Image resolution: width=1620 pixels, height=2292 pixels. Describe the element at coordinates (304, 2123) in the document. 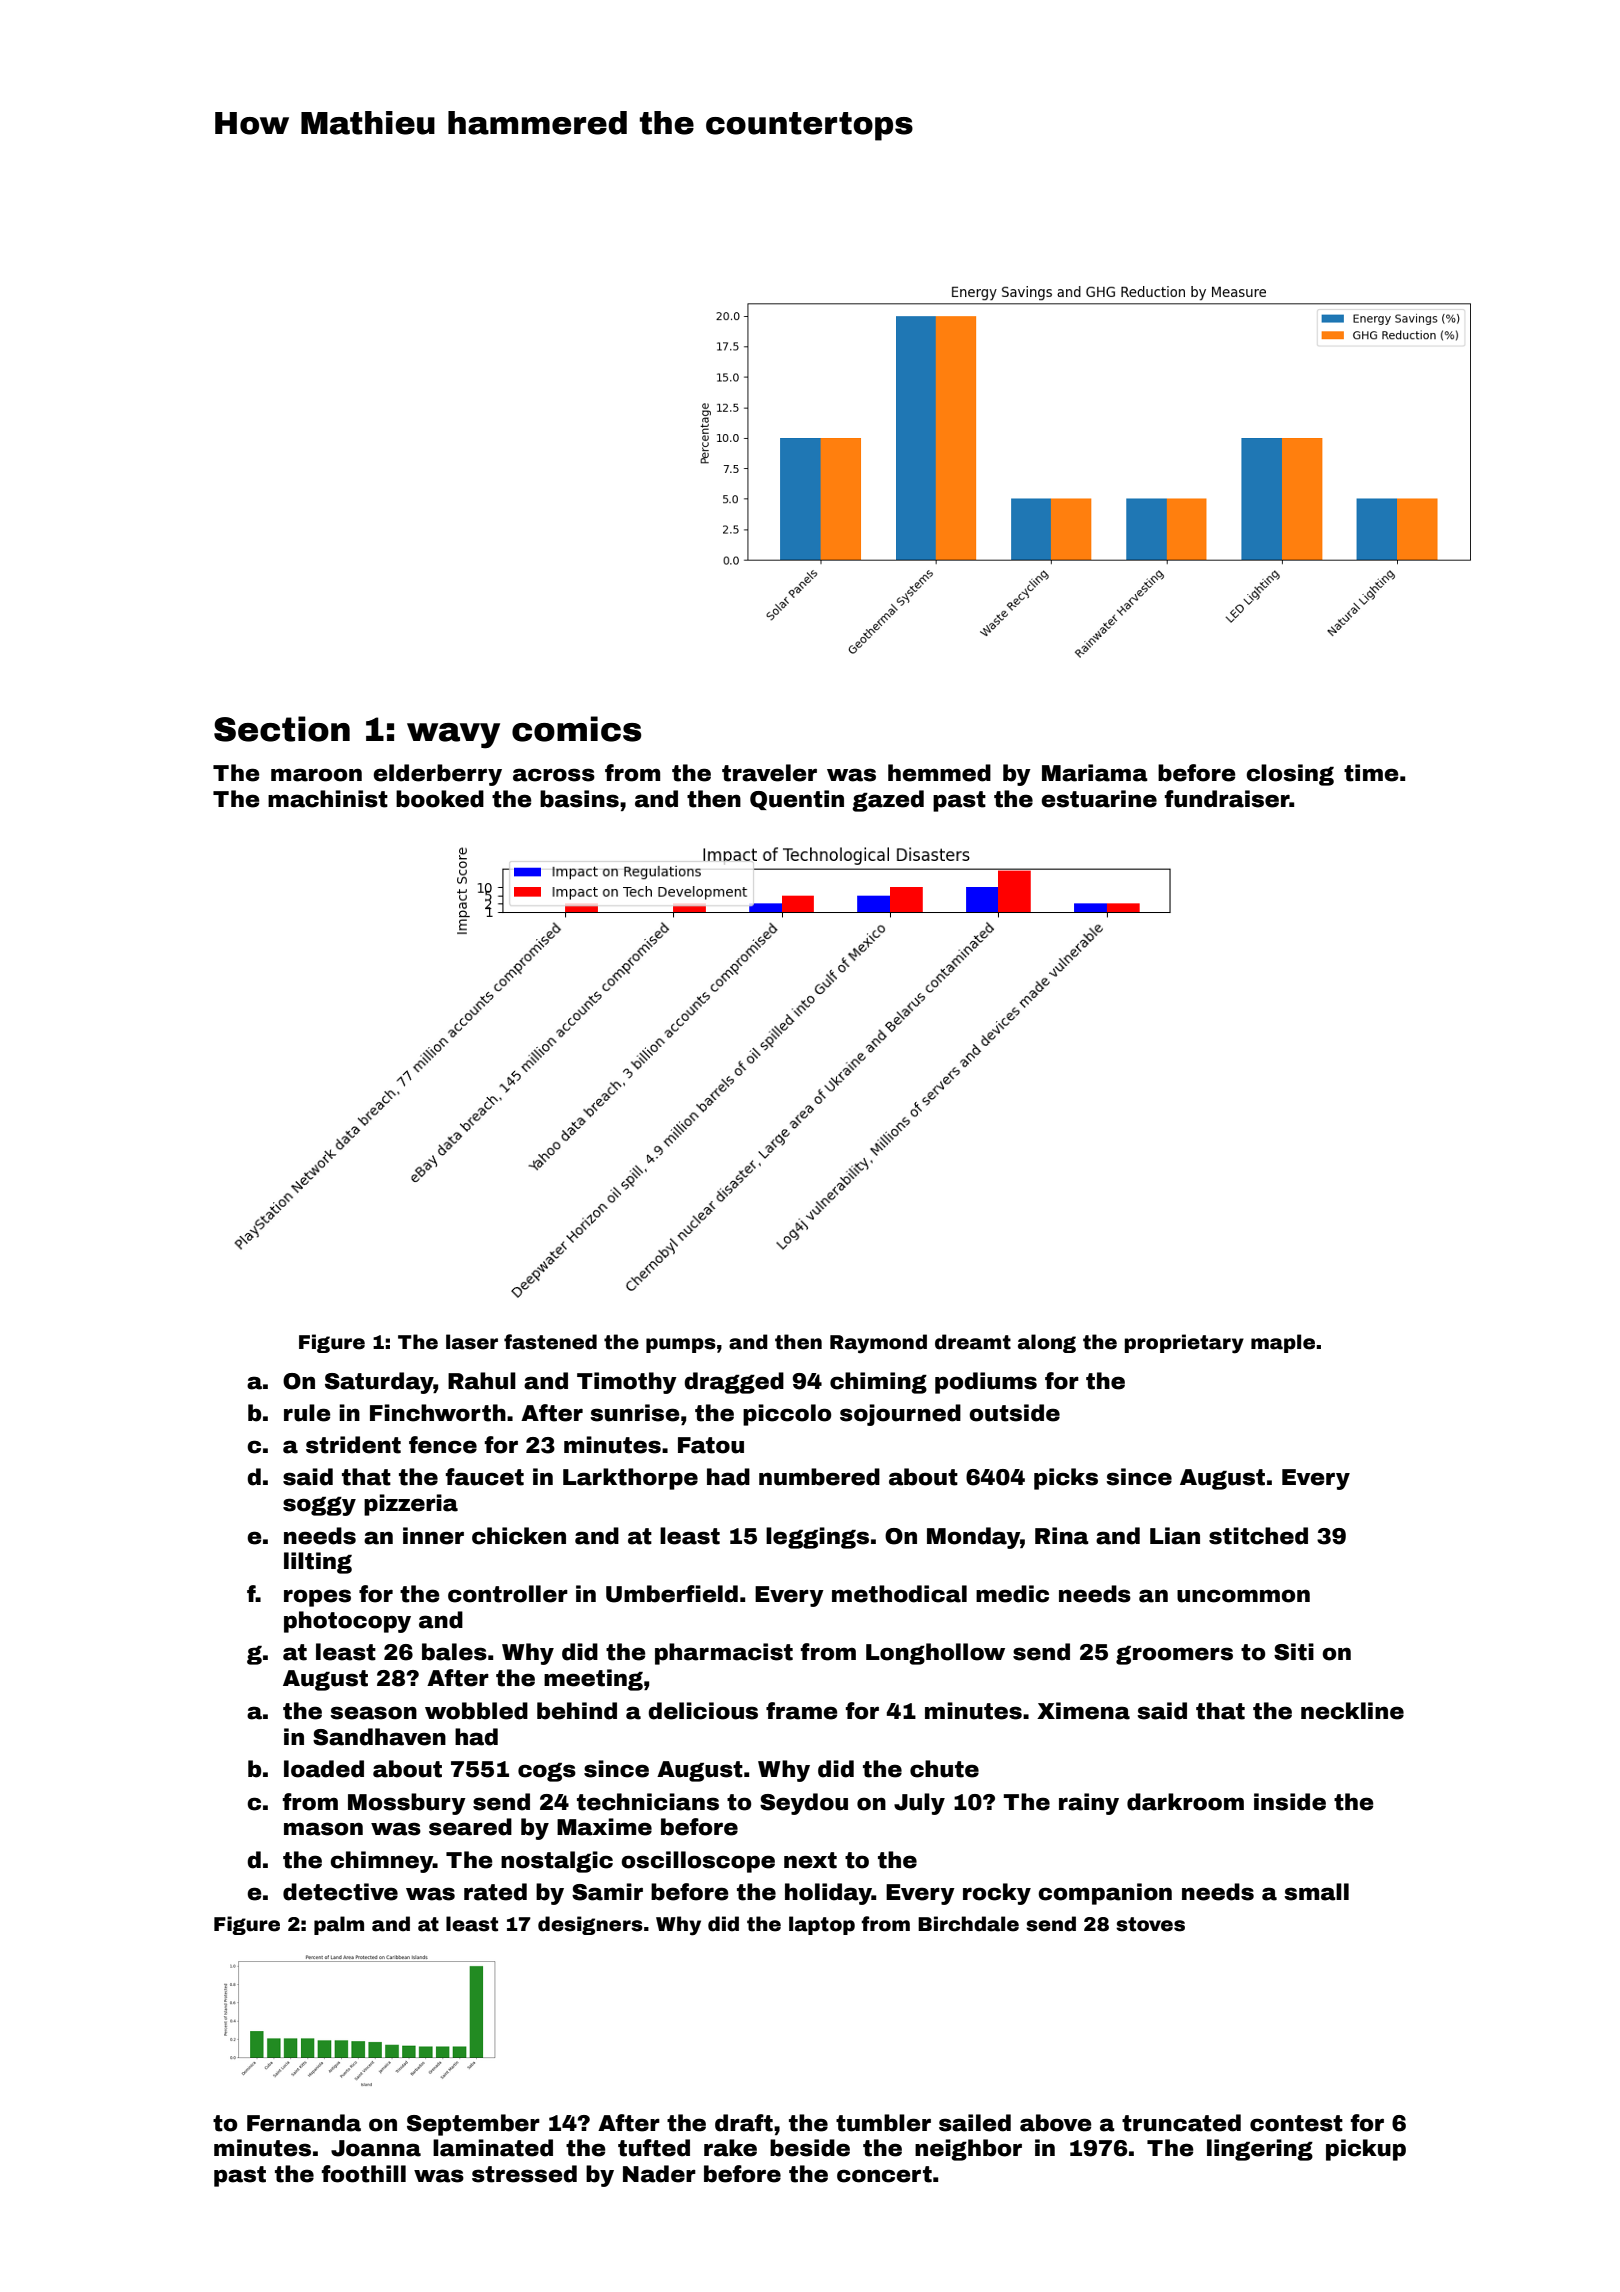

I see `Fernanda` at that location.
